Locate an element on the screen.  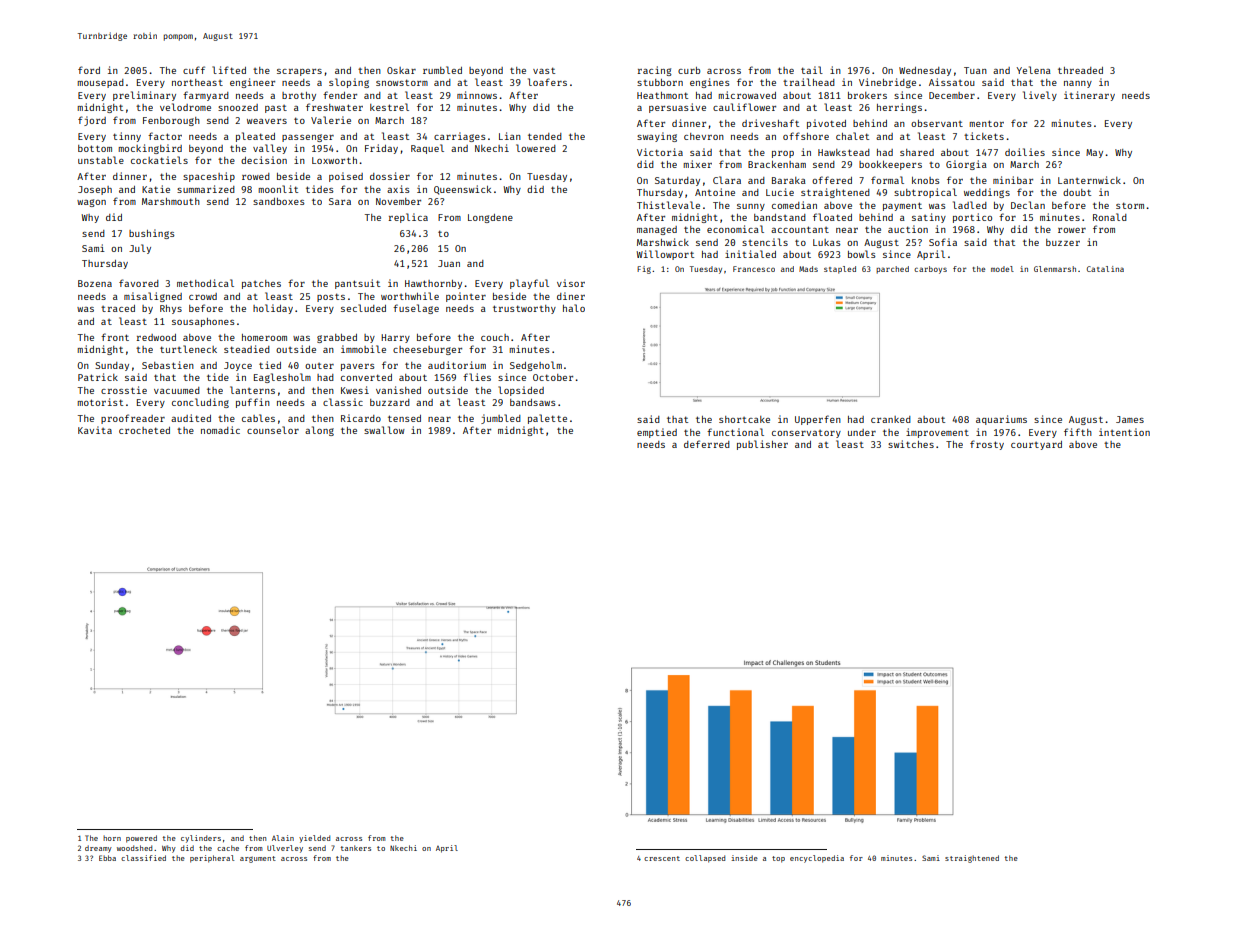
Willowport is located at coordinates (665, 255).
